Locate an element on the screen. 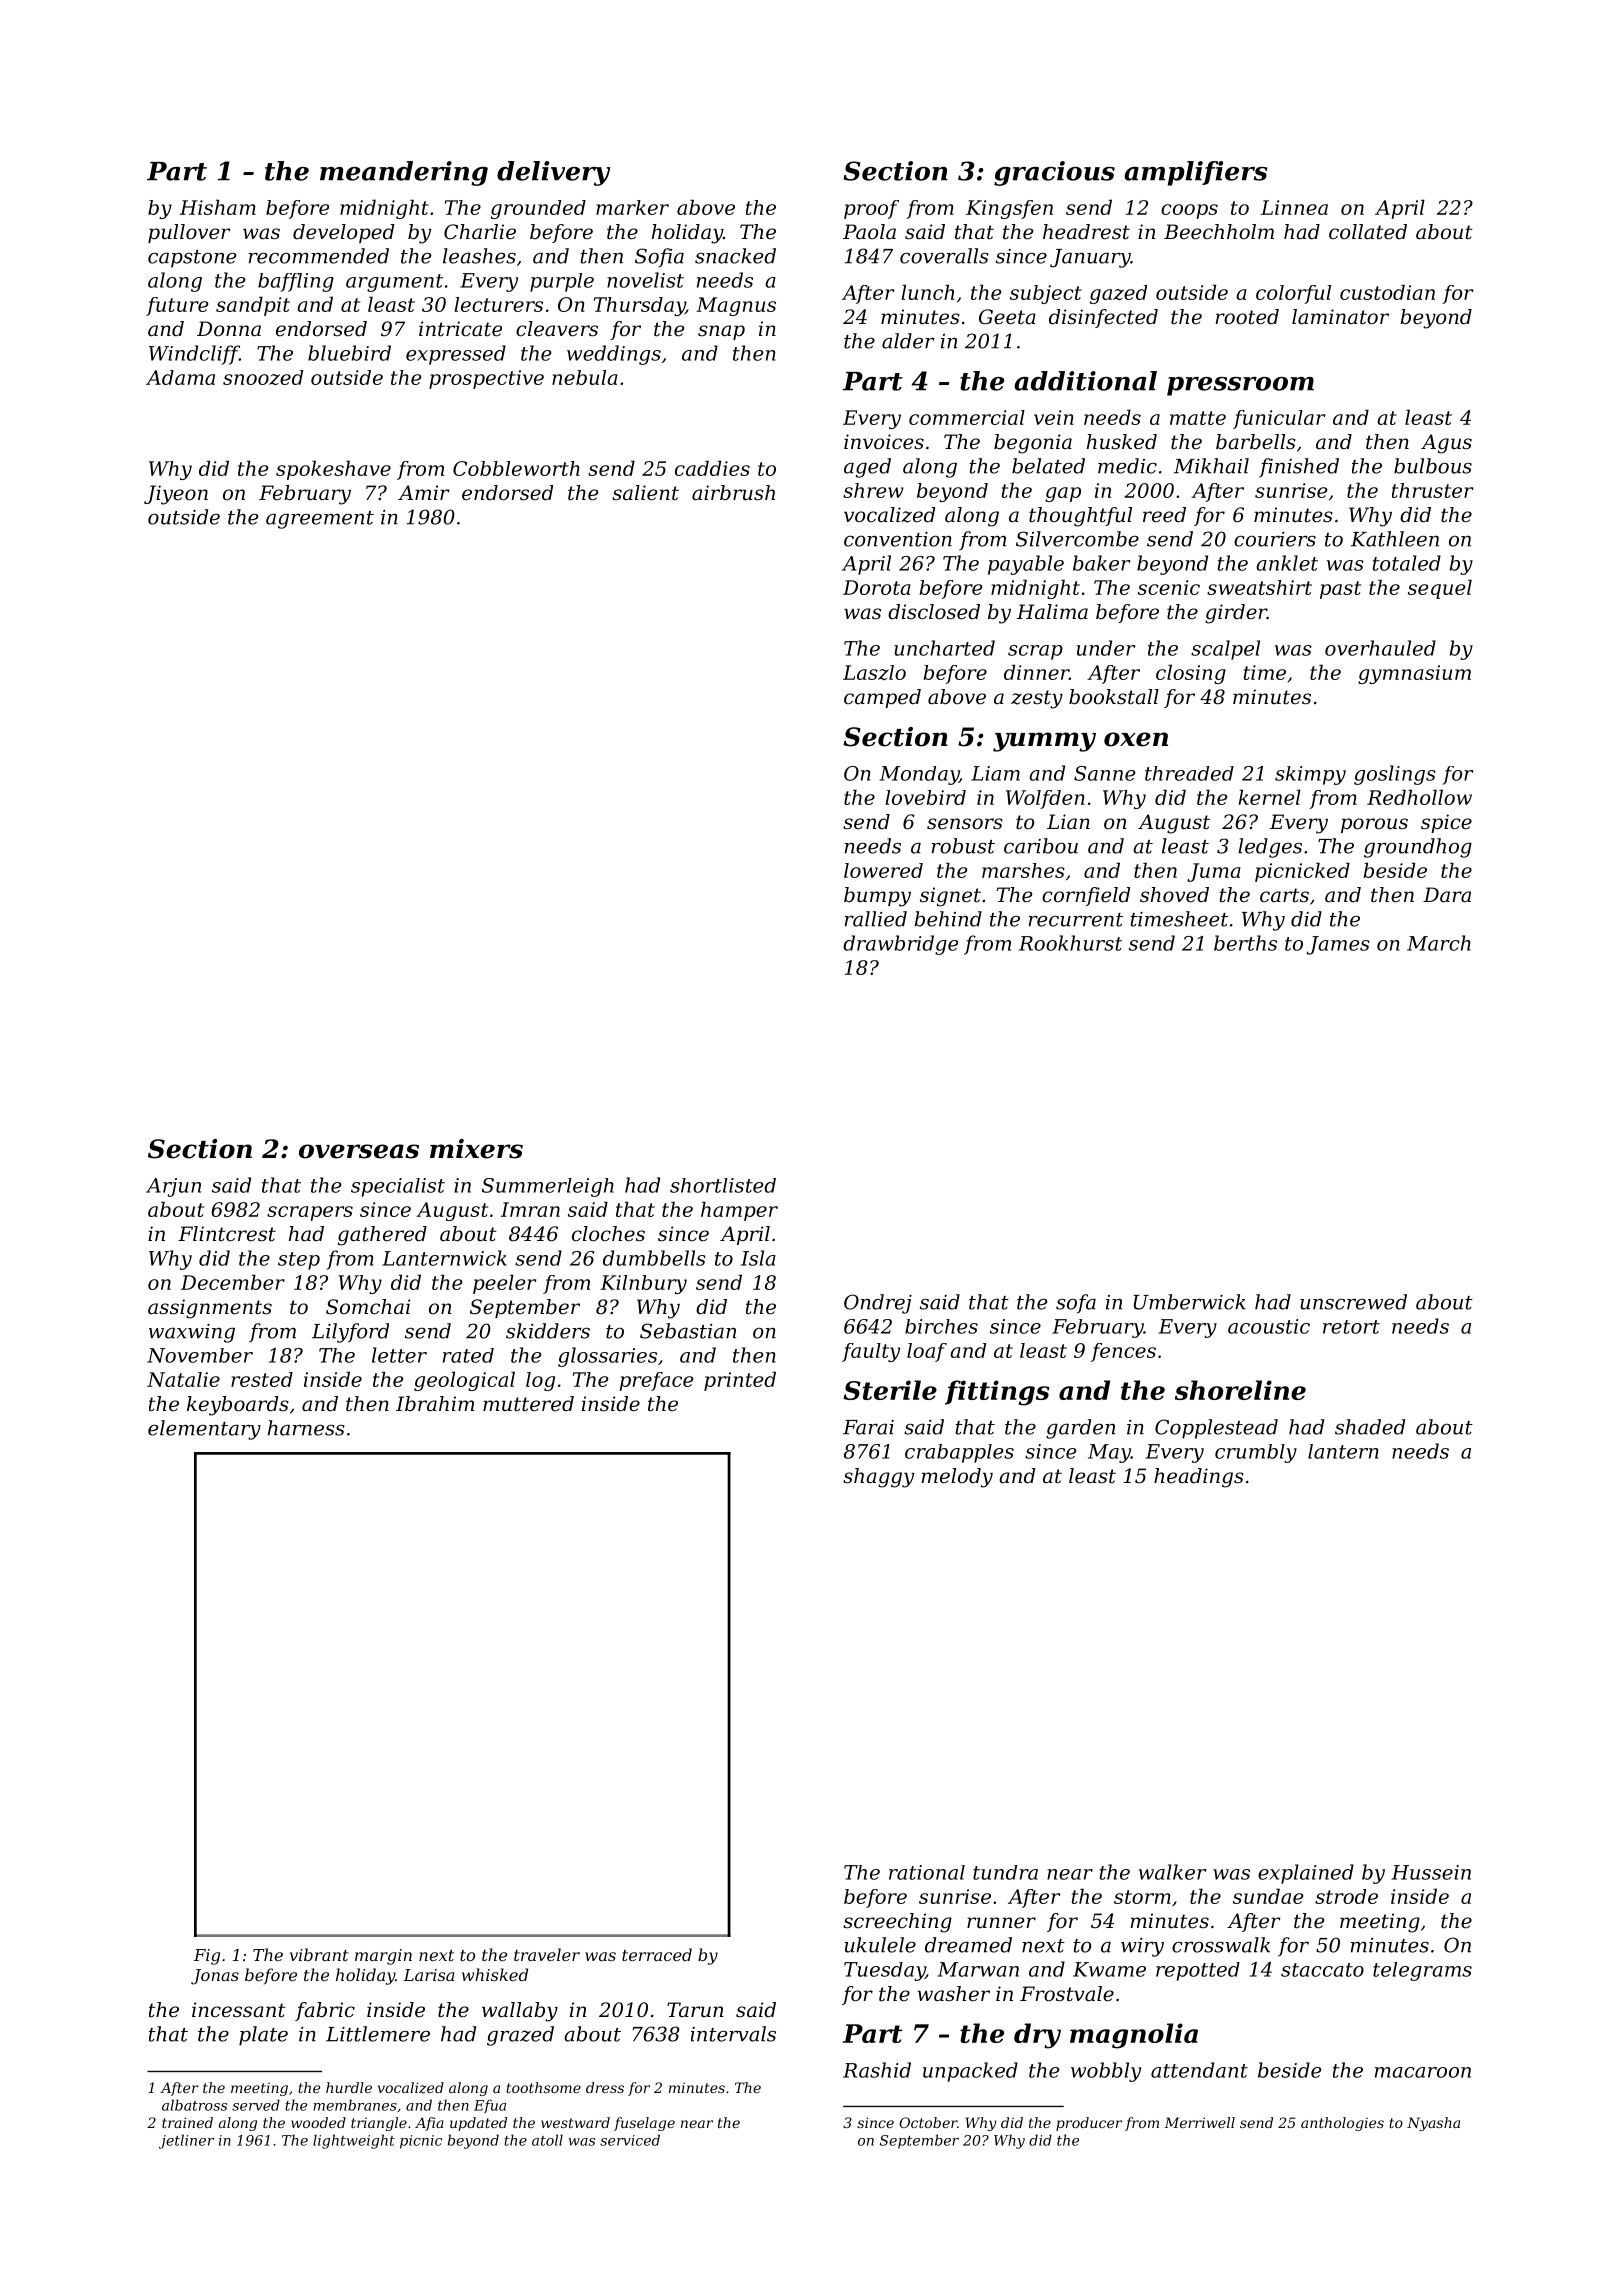 The height and width of the screenshot is (2292, 1620). marker is located at coordinates (632, 207).
